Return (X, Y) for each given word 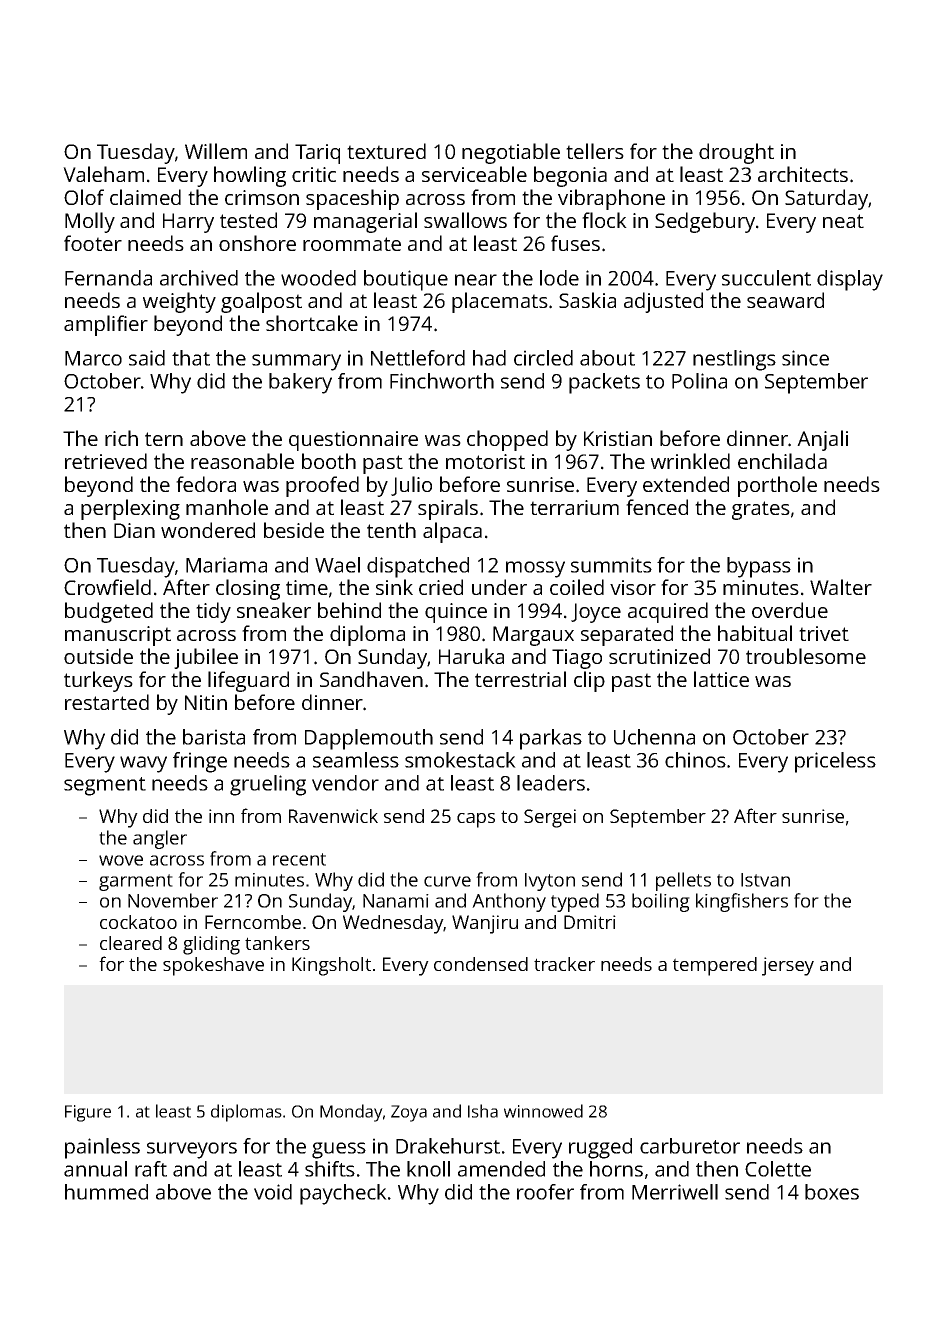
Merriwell (675, 1192)
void (273, 1192)
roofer (545, 1192)
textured (386, 151)
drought (736, 153)
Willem (216, 151)
